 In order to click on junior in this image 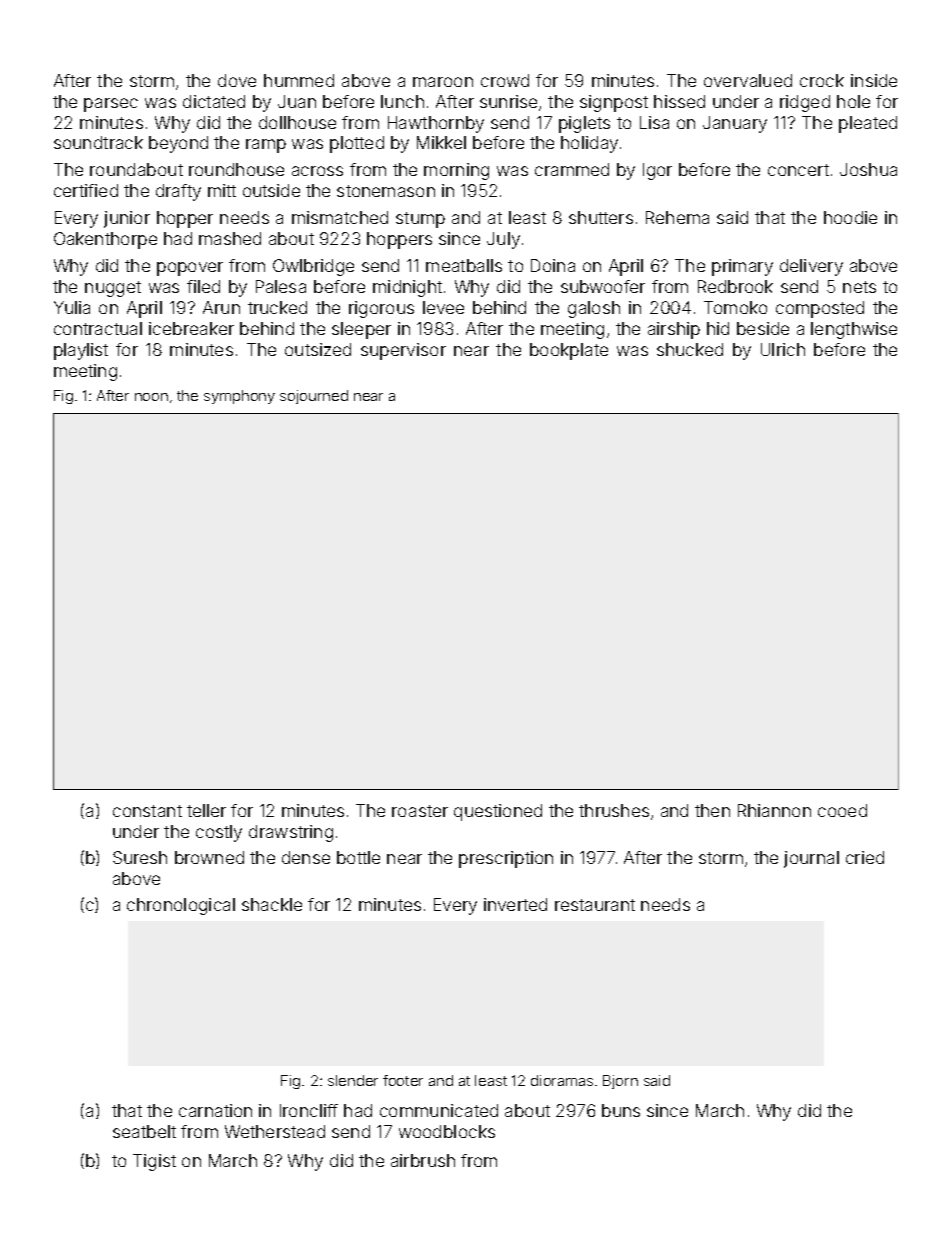, I will do `click(127, 219)`.
